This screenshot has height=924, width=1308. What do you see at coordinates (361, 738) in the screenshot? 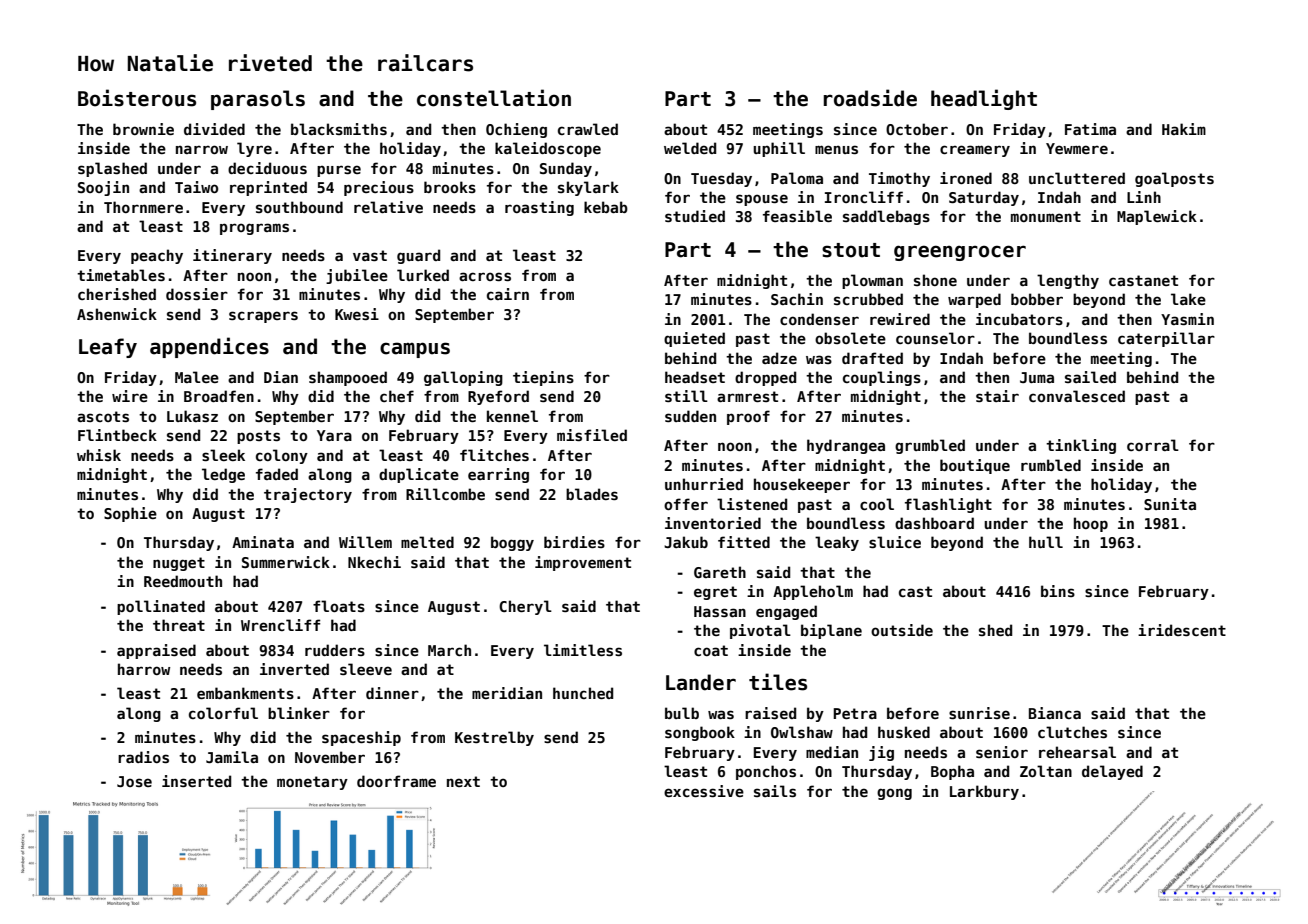
I see `spaceship` at bounding box center [361, 738].
